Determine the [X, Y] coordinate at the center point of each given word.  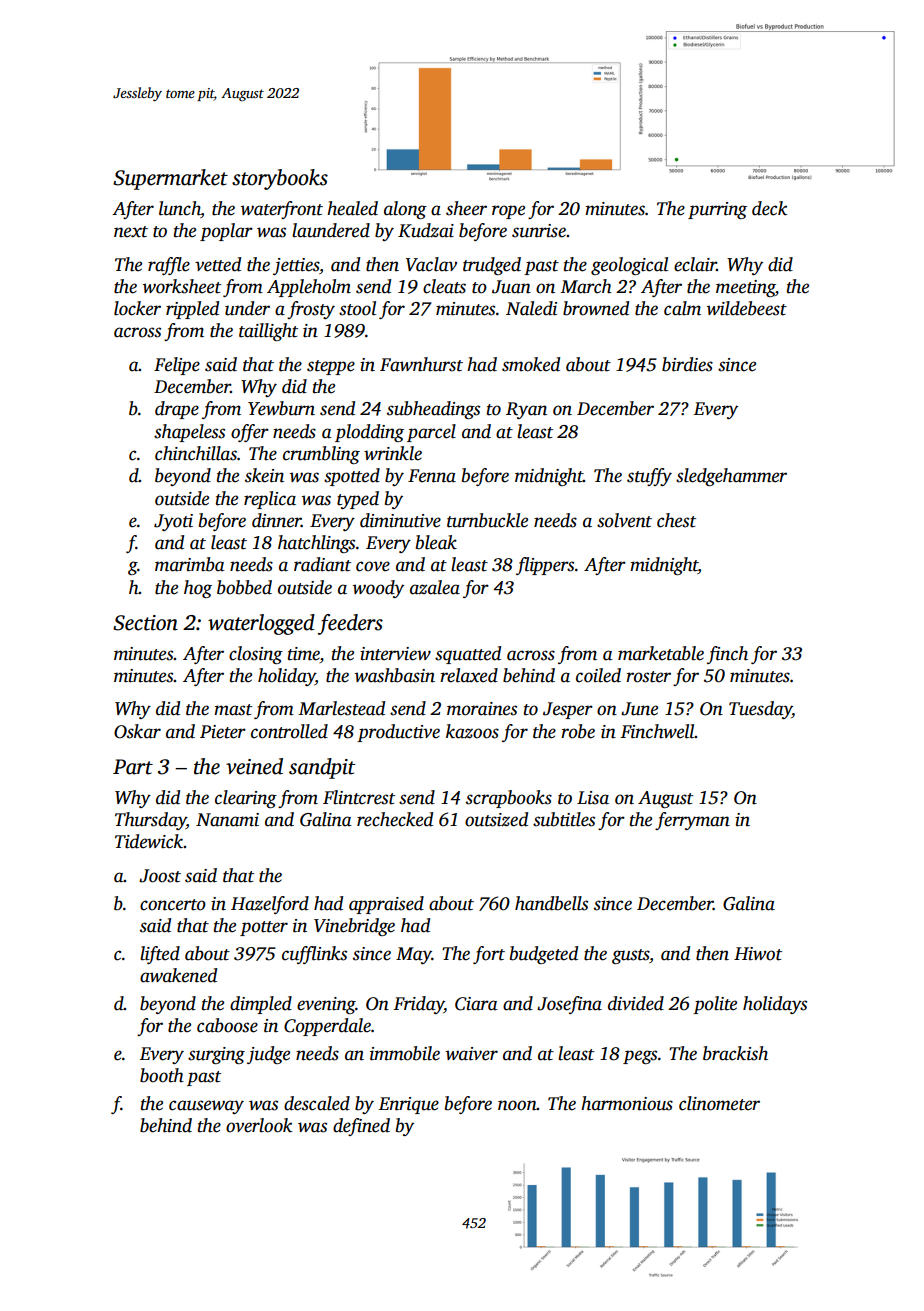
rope [508, 212]
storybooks [280, 179]
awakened [178, 975]
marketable [661, 653]
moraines [482, 709]
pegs [640, 1057]
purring [717, 210]
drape [177, 410]
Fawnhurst [421, 364]
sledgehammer [731, 477]
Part [133, 767]
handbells [551, 903]
